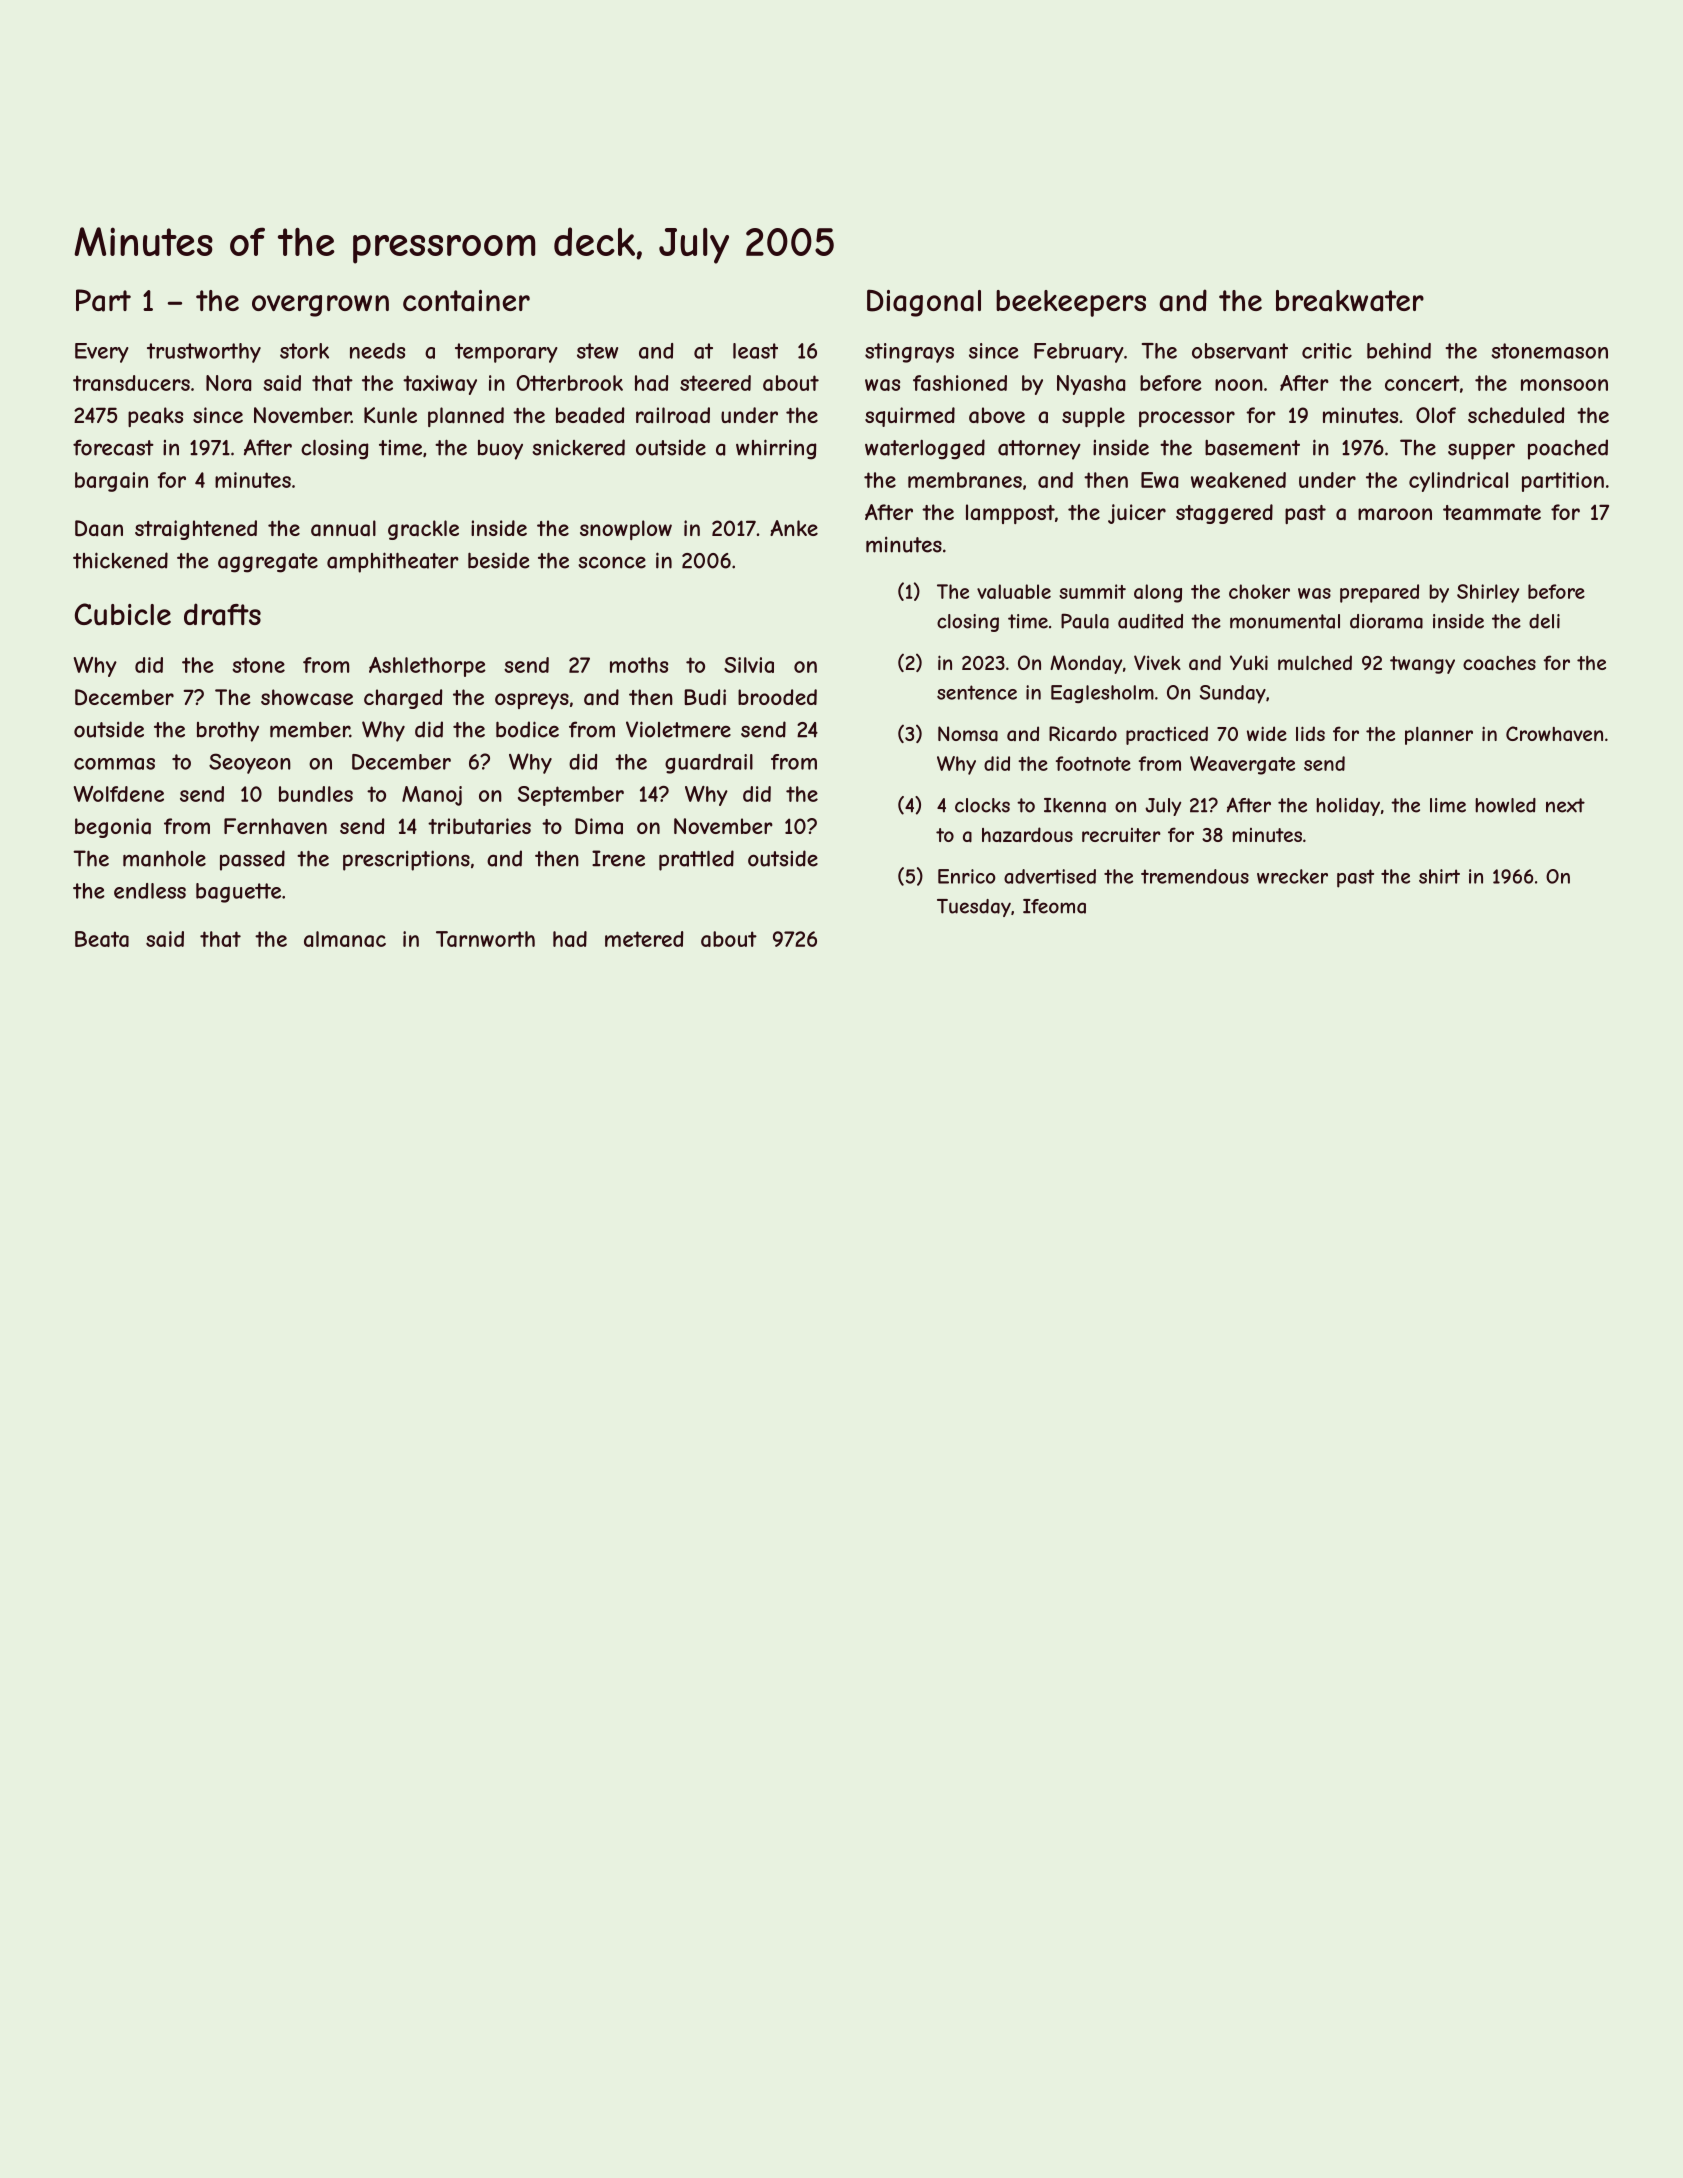 This screenshot has width=1683, height=2178. I want to click on moths, so click(639, 665).
